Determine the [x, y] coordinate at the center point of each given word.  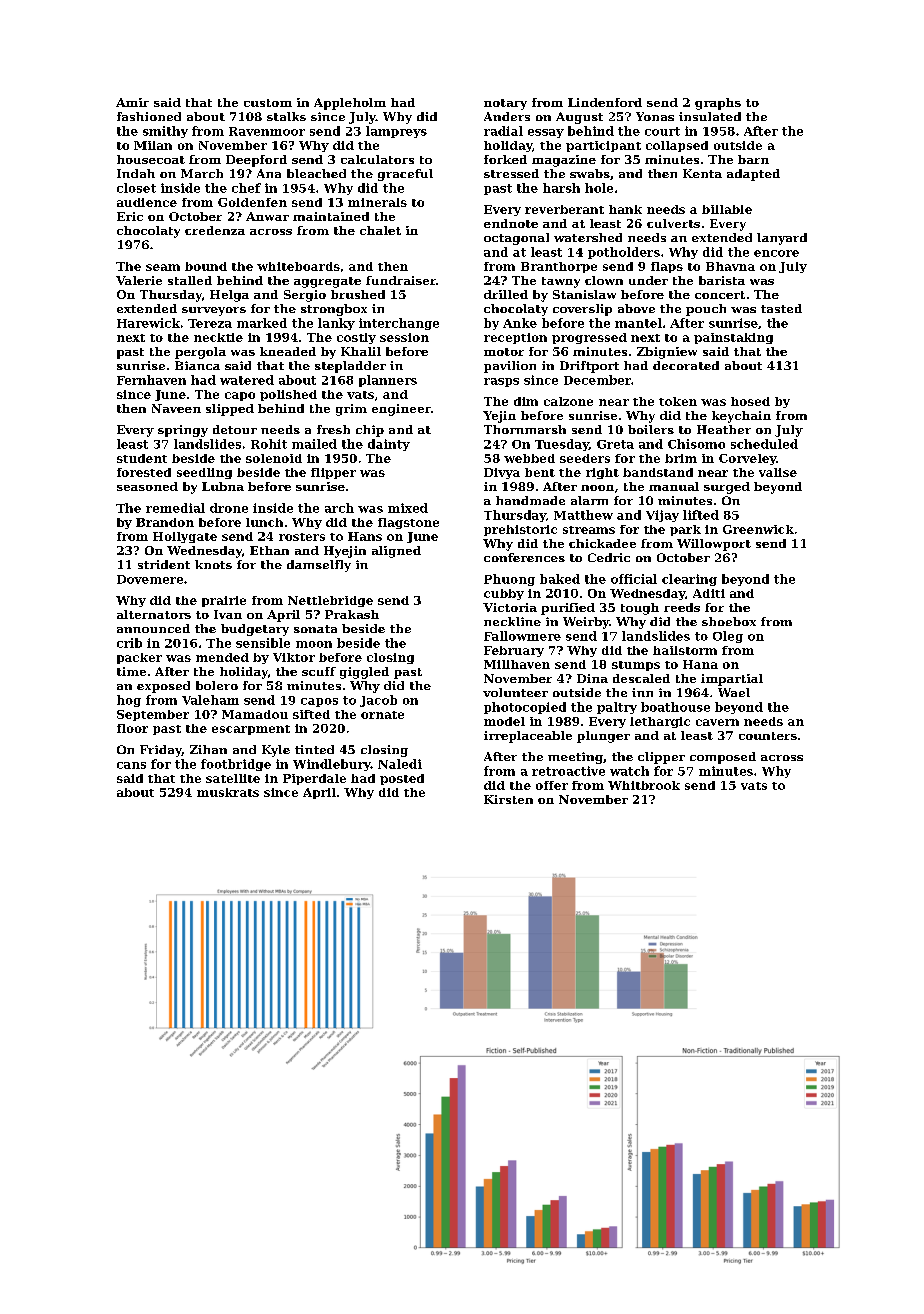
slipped [230, 410]
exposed [163, 687]
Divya [502, 473]
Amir [132, 102]
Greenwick [758, 529]
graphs [718, 104]
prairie [224, 601]
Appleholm [350, 104]
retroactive [568, 771]
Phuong [509, 580]
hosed [750, 401]
